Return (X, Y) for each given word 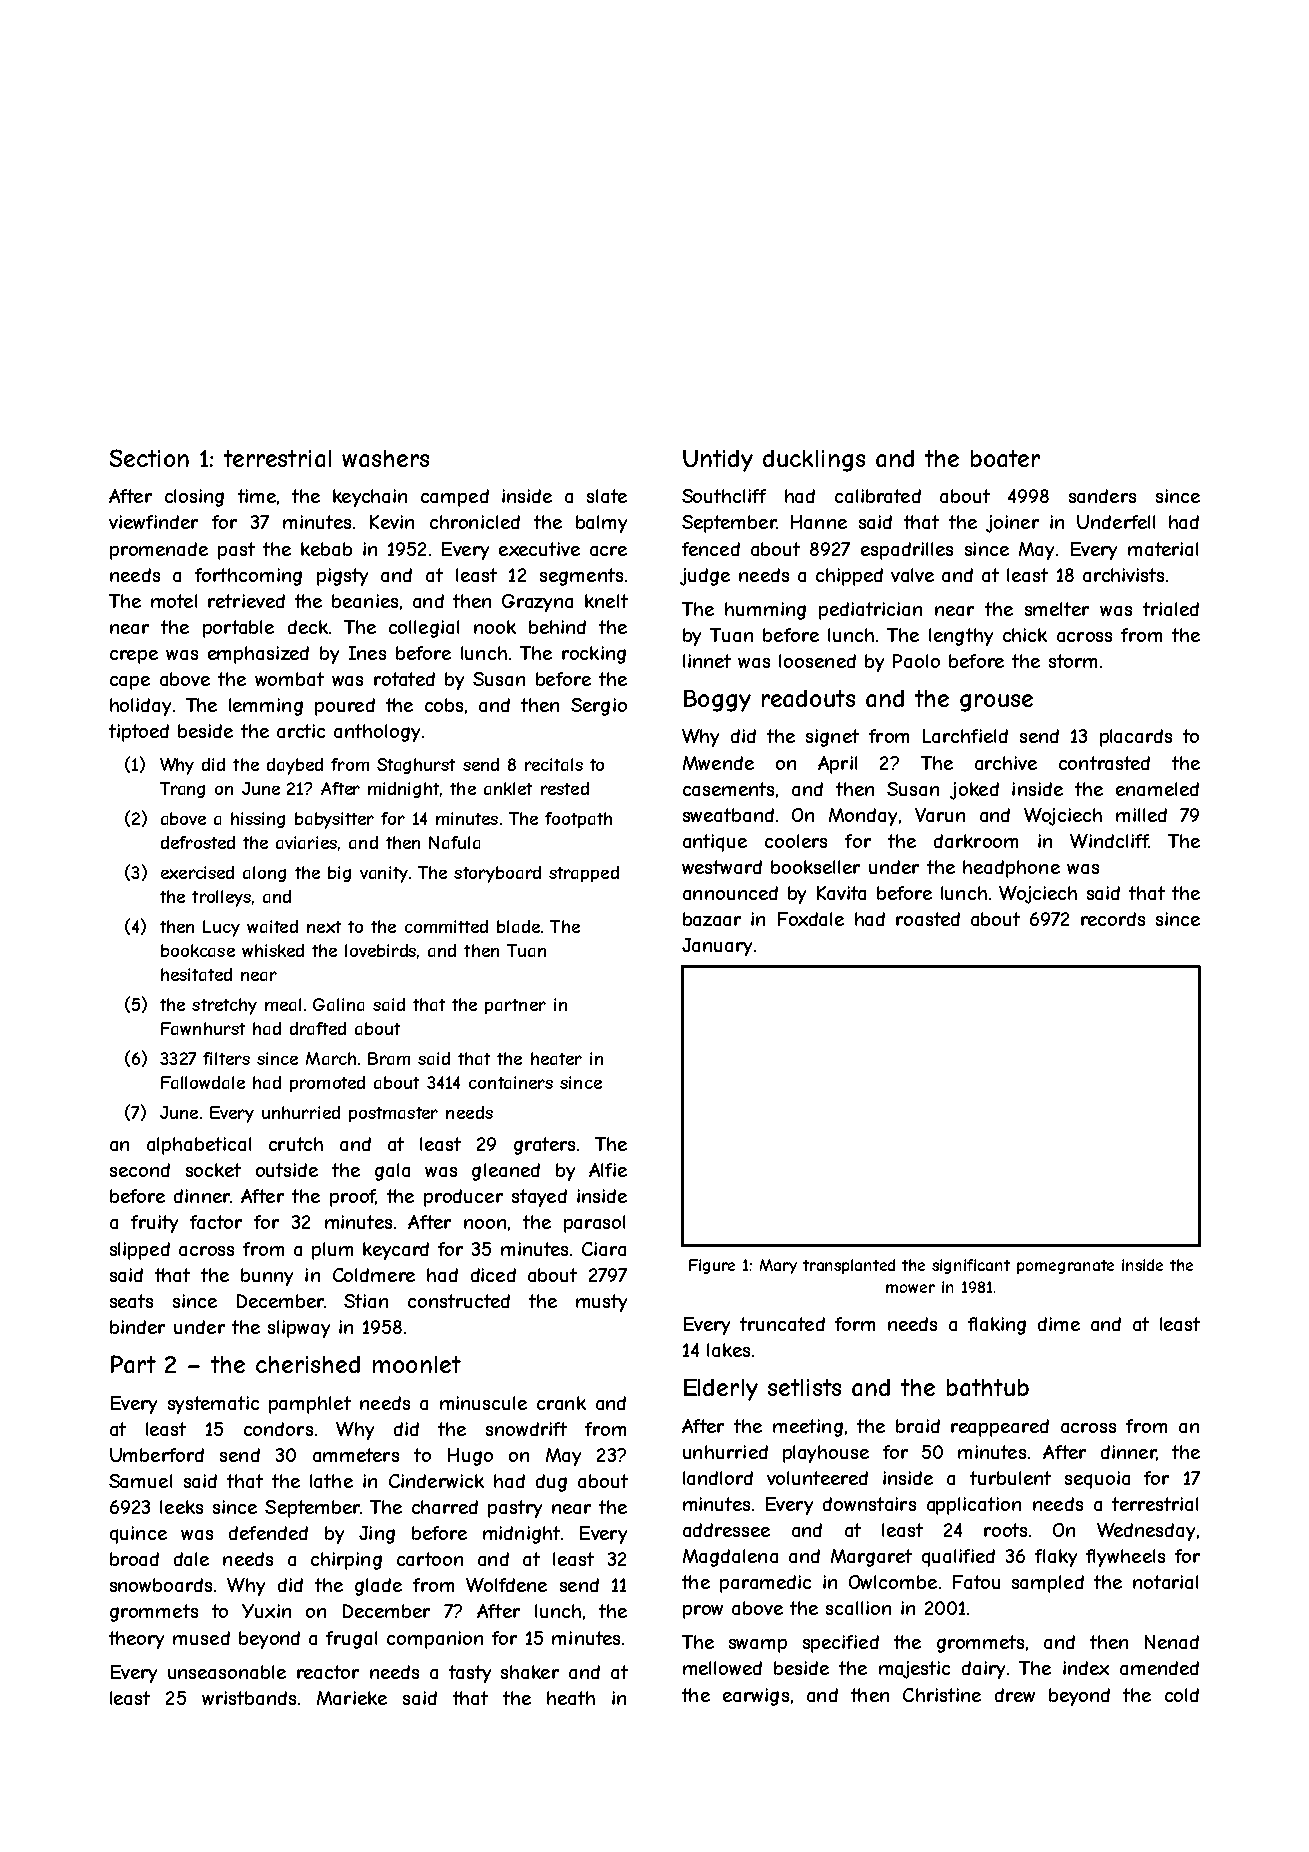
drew (1015, 1695)
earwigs (756, 1697)
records (1113, 919)
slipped (140, 1251)
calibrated (878, 496)
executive (539, 549)
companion (435, 1640)
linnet (707, 661)
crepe (134, 657)
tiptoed (139, 733)
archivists (1123, 575)
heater (556, 1058)
